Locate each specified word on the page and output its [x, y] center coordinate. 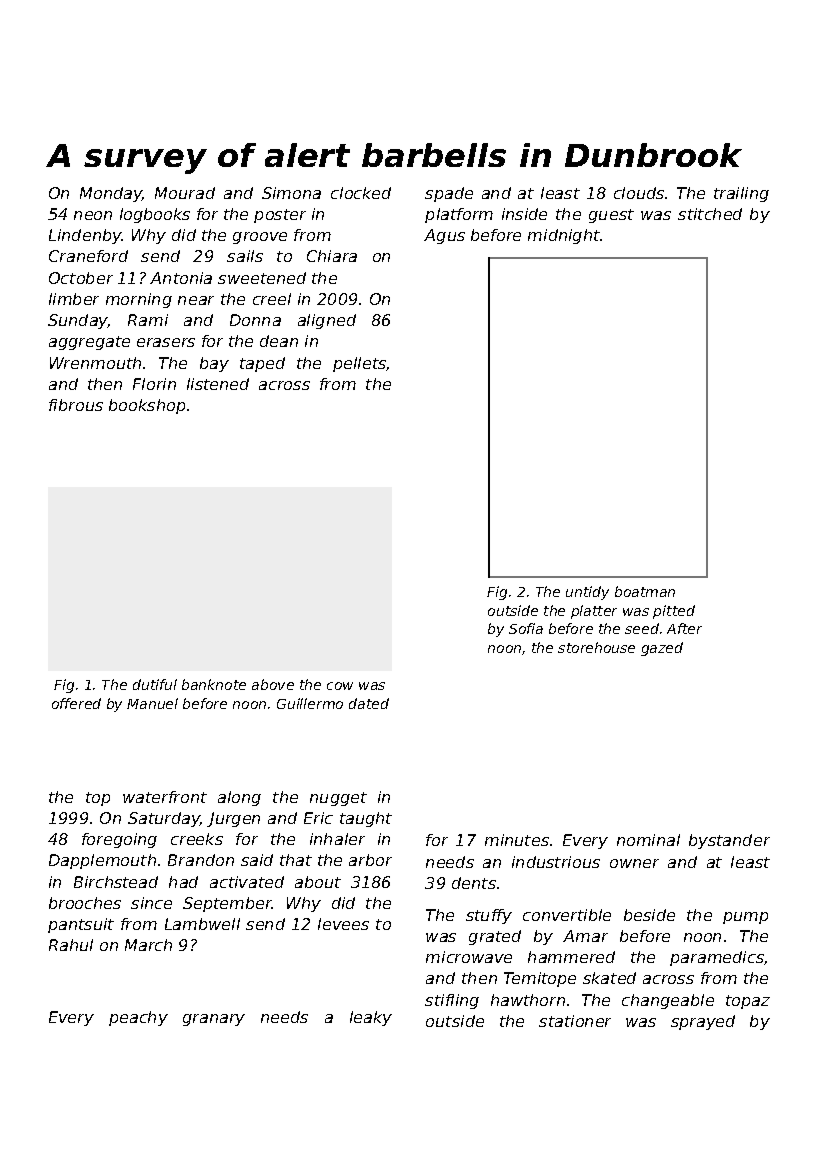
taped [262, 364]
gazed [662, 649]
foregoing [119, 840]
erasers [166, 342]
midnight [564, 236]
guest [611, 216]
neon [93, 215]
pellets [360, 364]
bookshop [147, 406]
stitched [710, 214]
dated [369, 703]
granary [214, 1020]
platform [459, 215]
